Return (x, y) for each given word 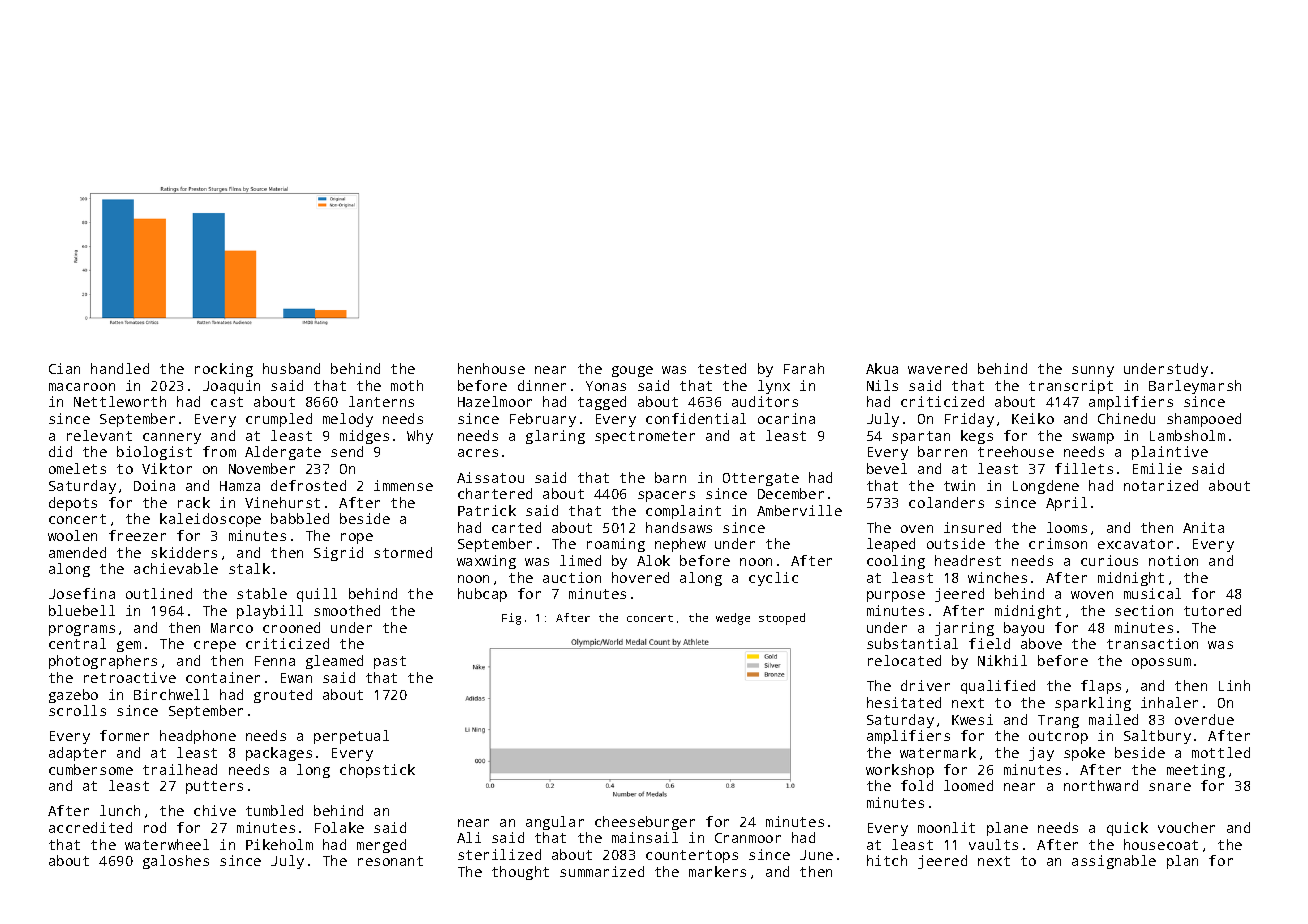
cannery (172, 438)
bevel (887, 468)
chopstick (377, 771)
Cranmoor (748, 838)
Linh (1234, 685)
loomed (968, 785)
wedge (733, 619)
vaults (993, 844)
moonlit (946, 827)
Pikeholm (279, 844)
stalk (249, 568)
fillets (1084, 468)
